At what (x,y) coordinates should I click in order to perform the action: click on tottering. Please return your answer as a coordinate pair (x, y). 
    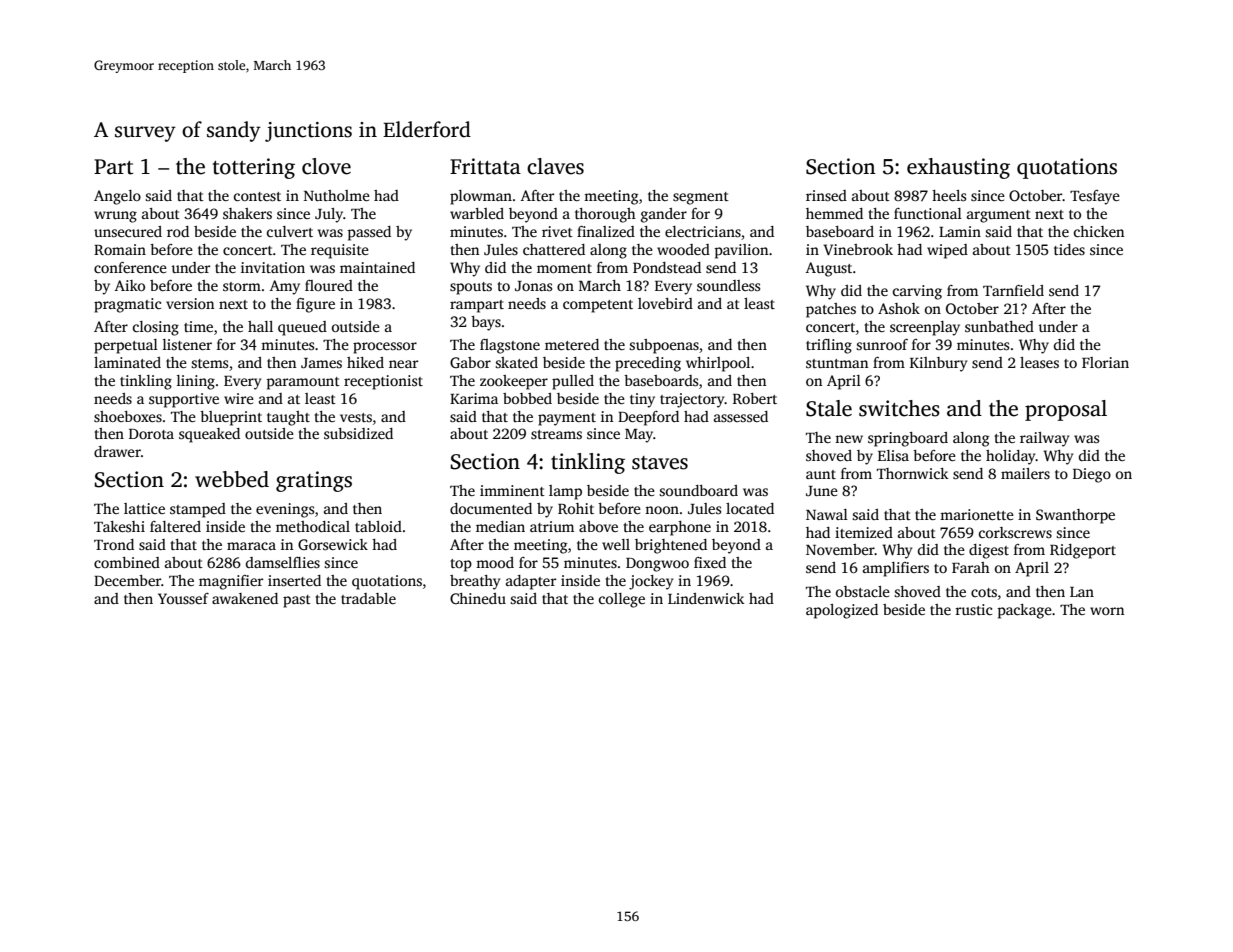
    Looking at the image, I should click on (254, 168).
